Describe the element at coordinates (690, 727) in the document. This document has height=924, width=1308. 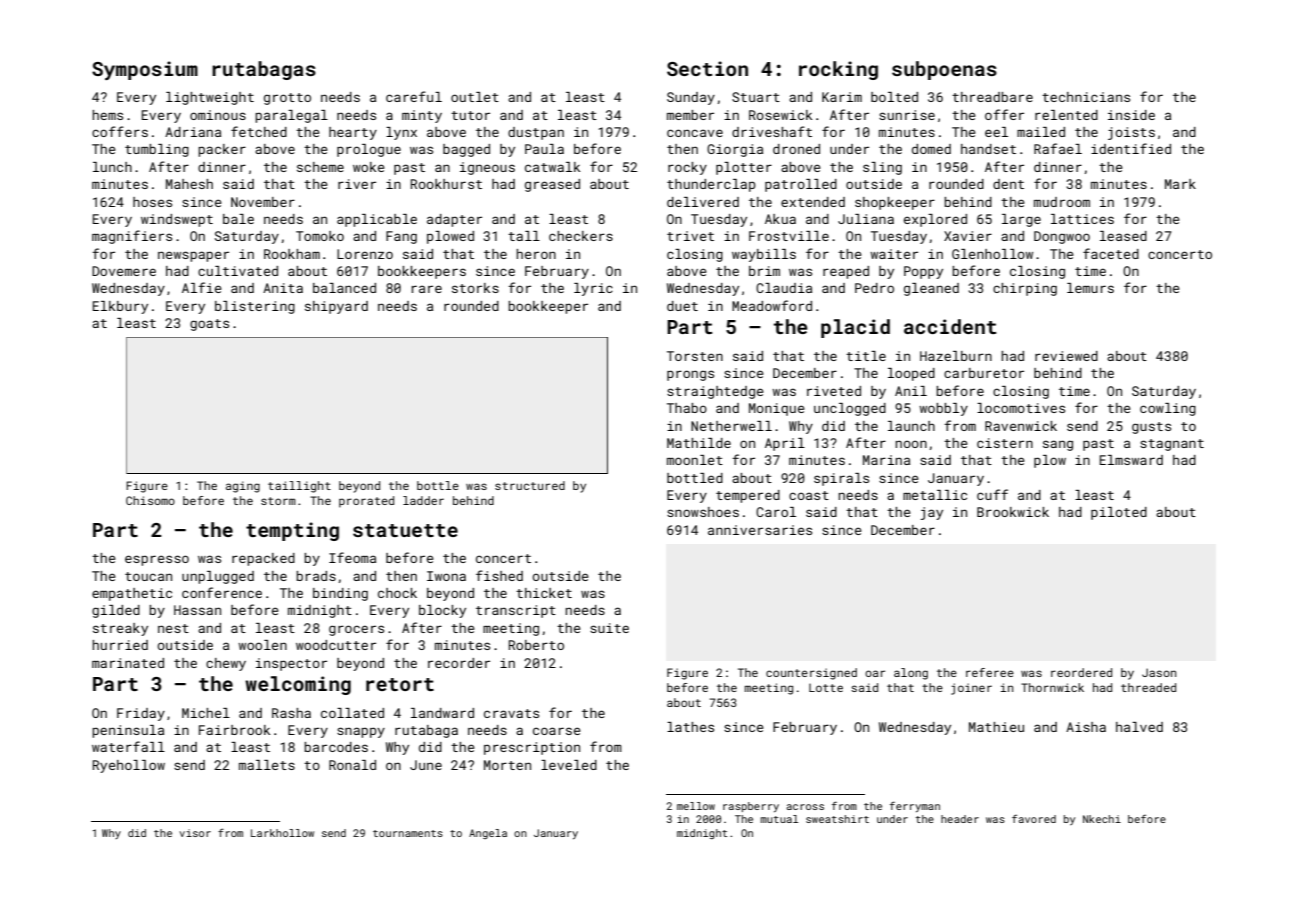
I see `lathes` at that location.
